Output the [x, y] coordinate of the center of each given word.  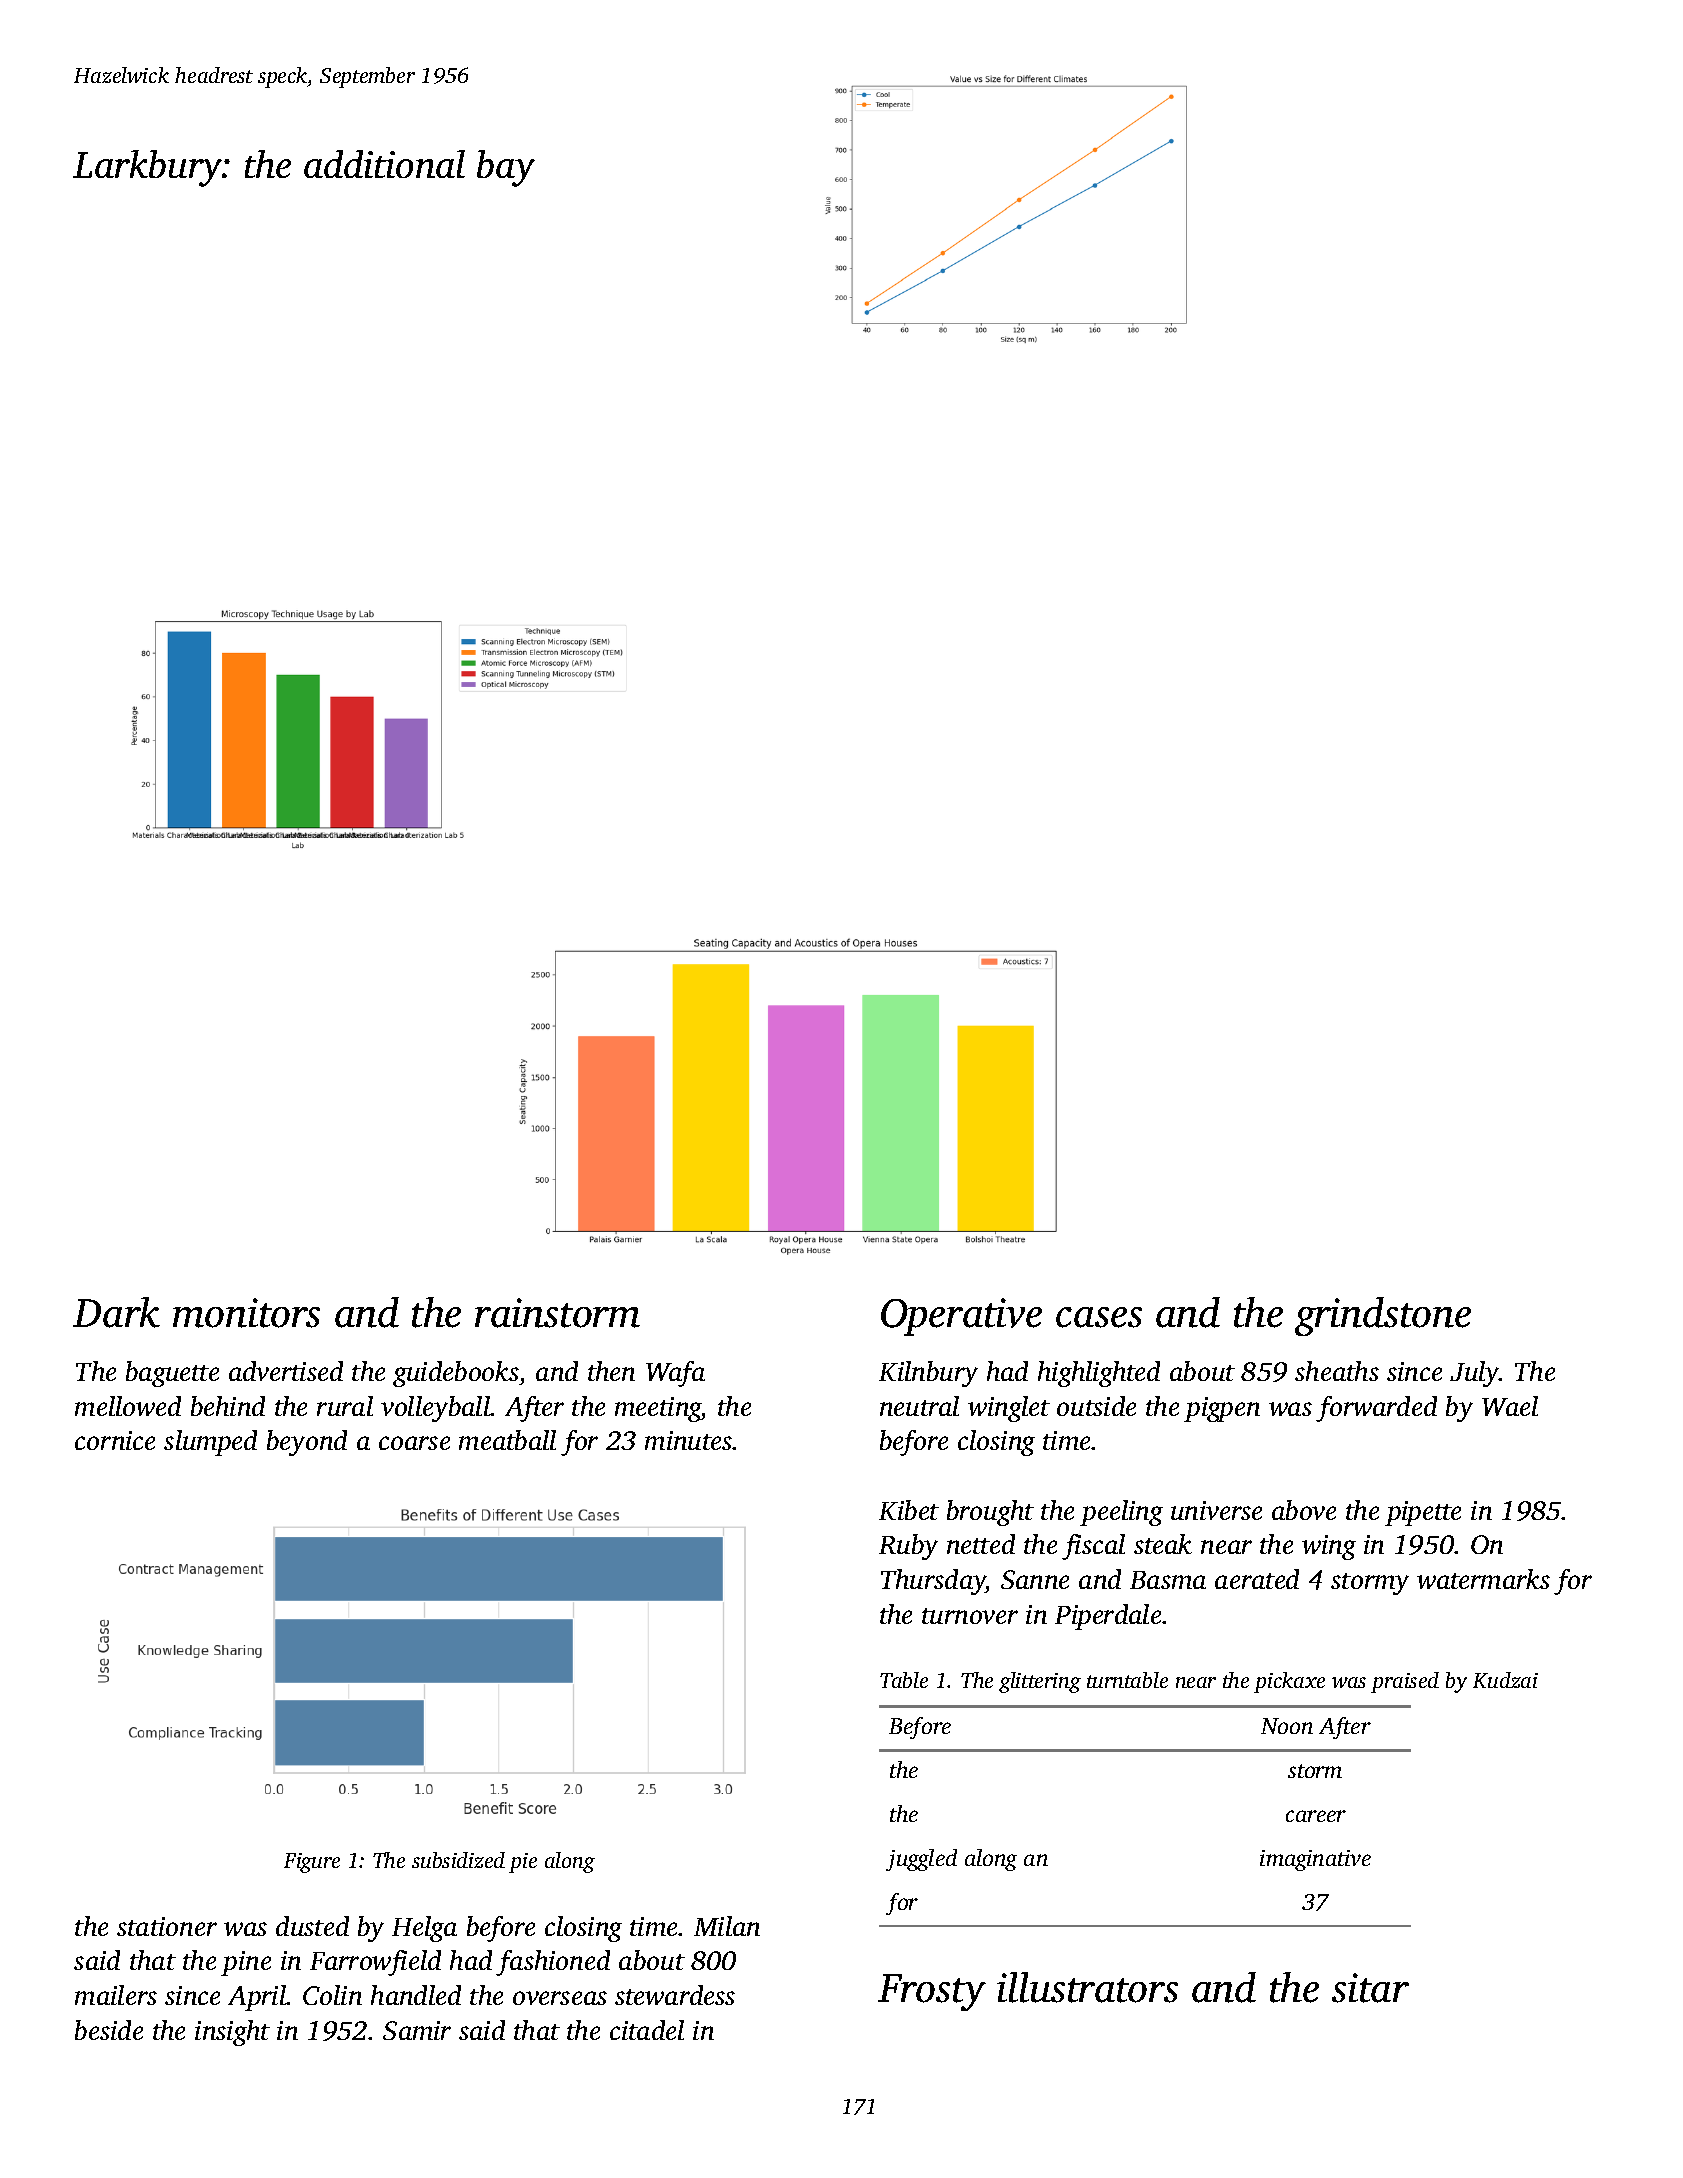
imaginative [1315, 1860]
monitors [246, 1313]
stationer [167, 1926]
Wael [1510, 1406]
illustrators [1087, 1987]
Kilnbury [928, 1374]
